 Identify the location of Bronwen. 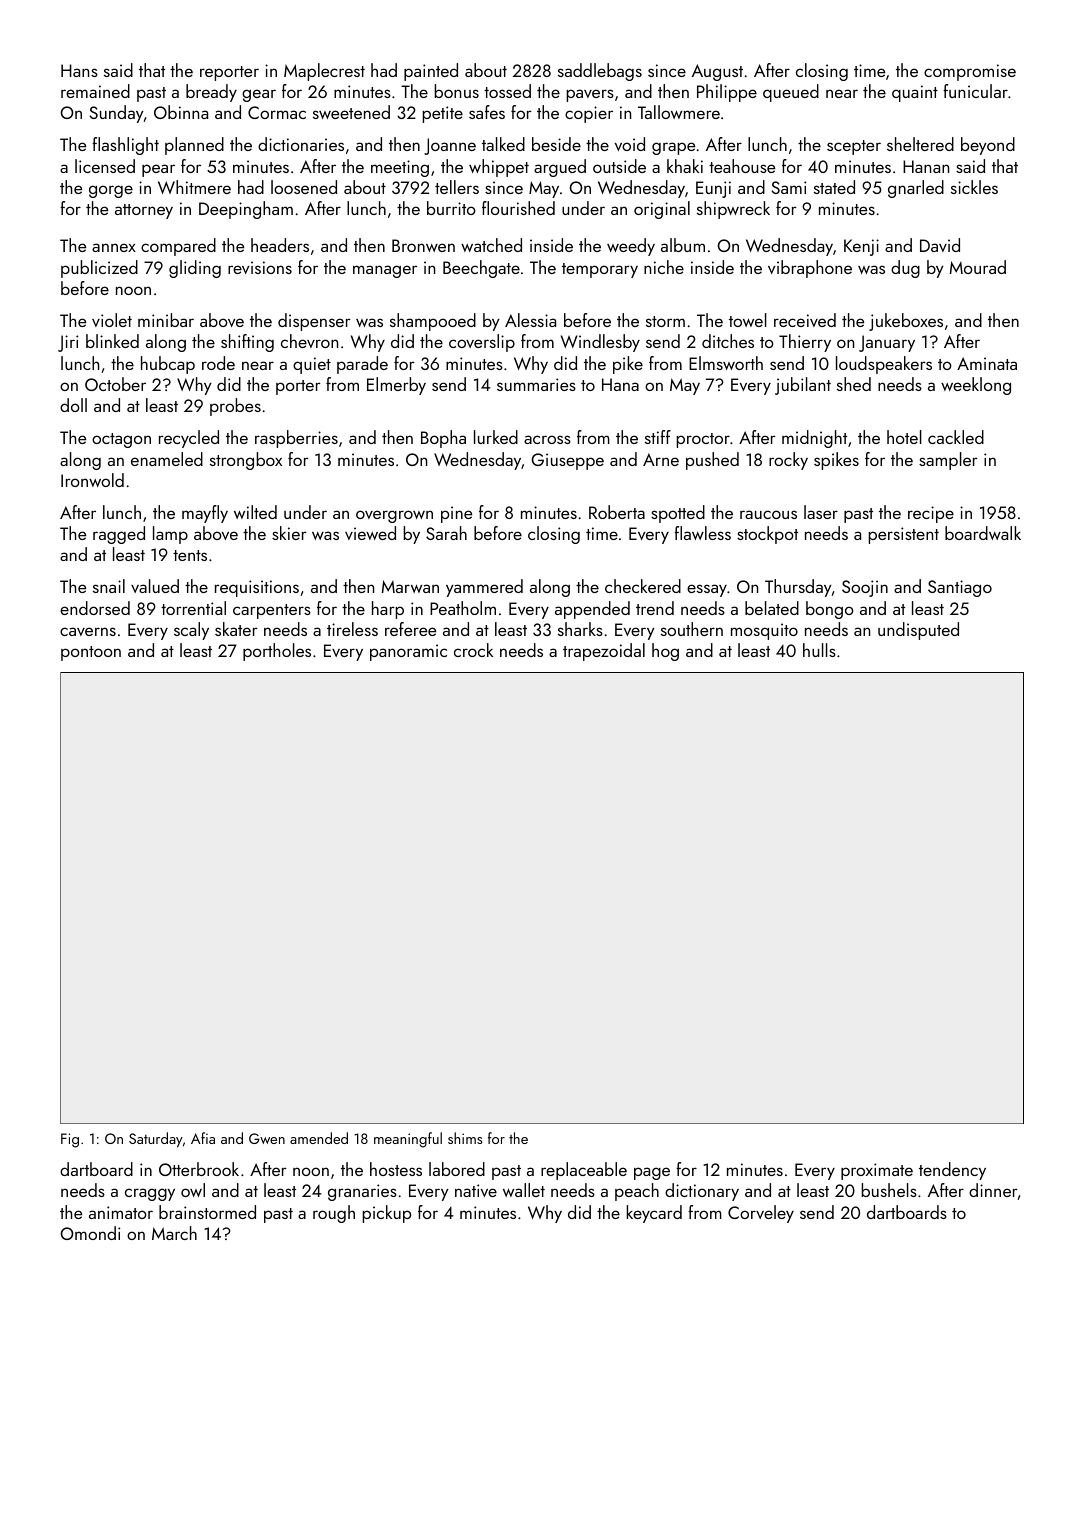
(423, 245).
